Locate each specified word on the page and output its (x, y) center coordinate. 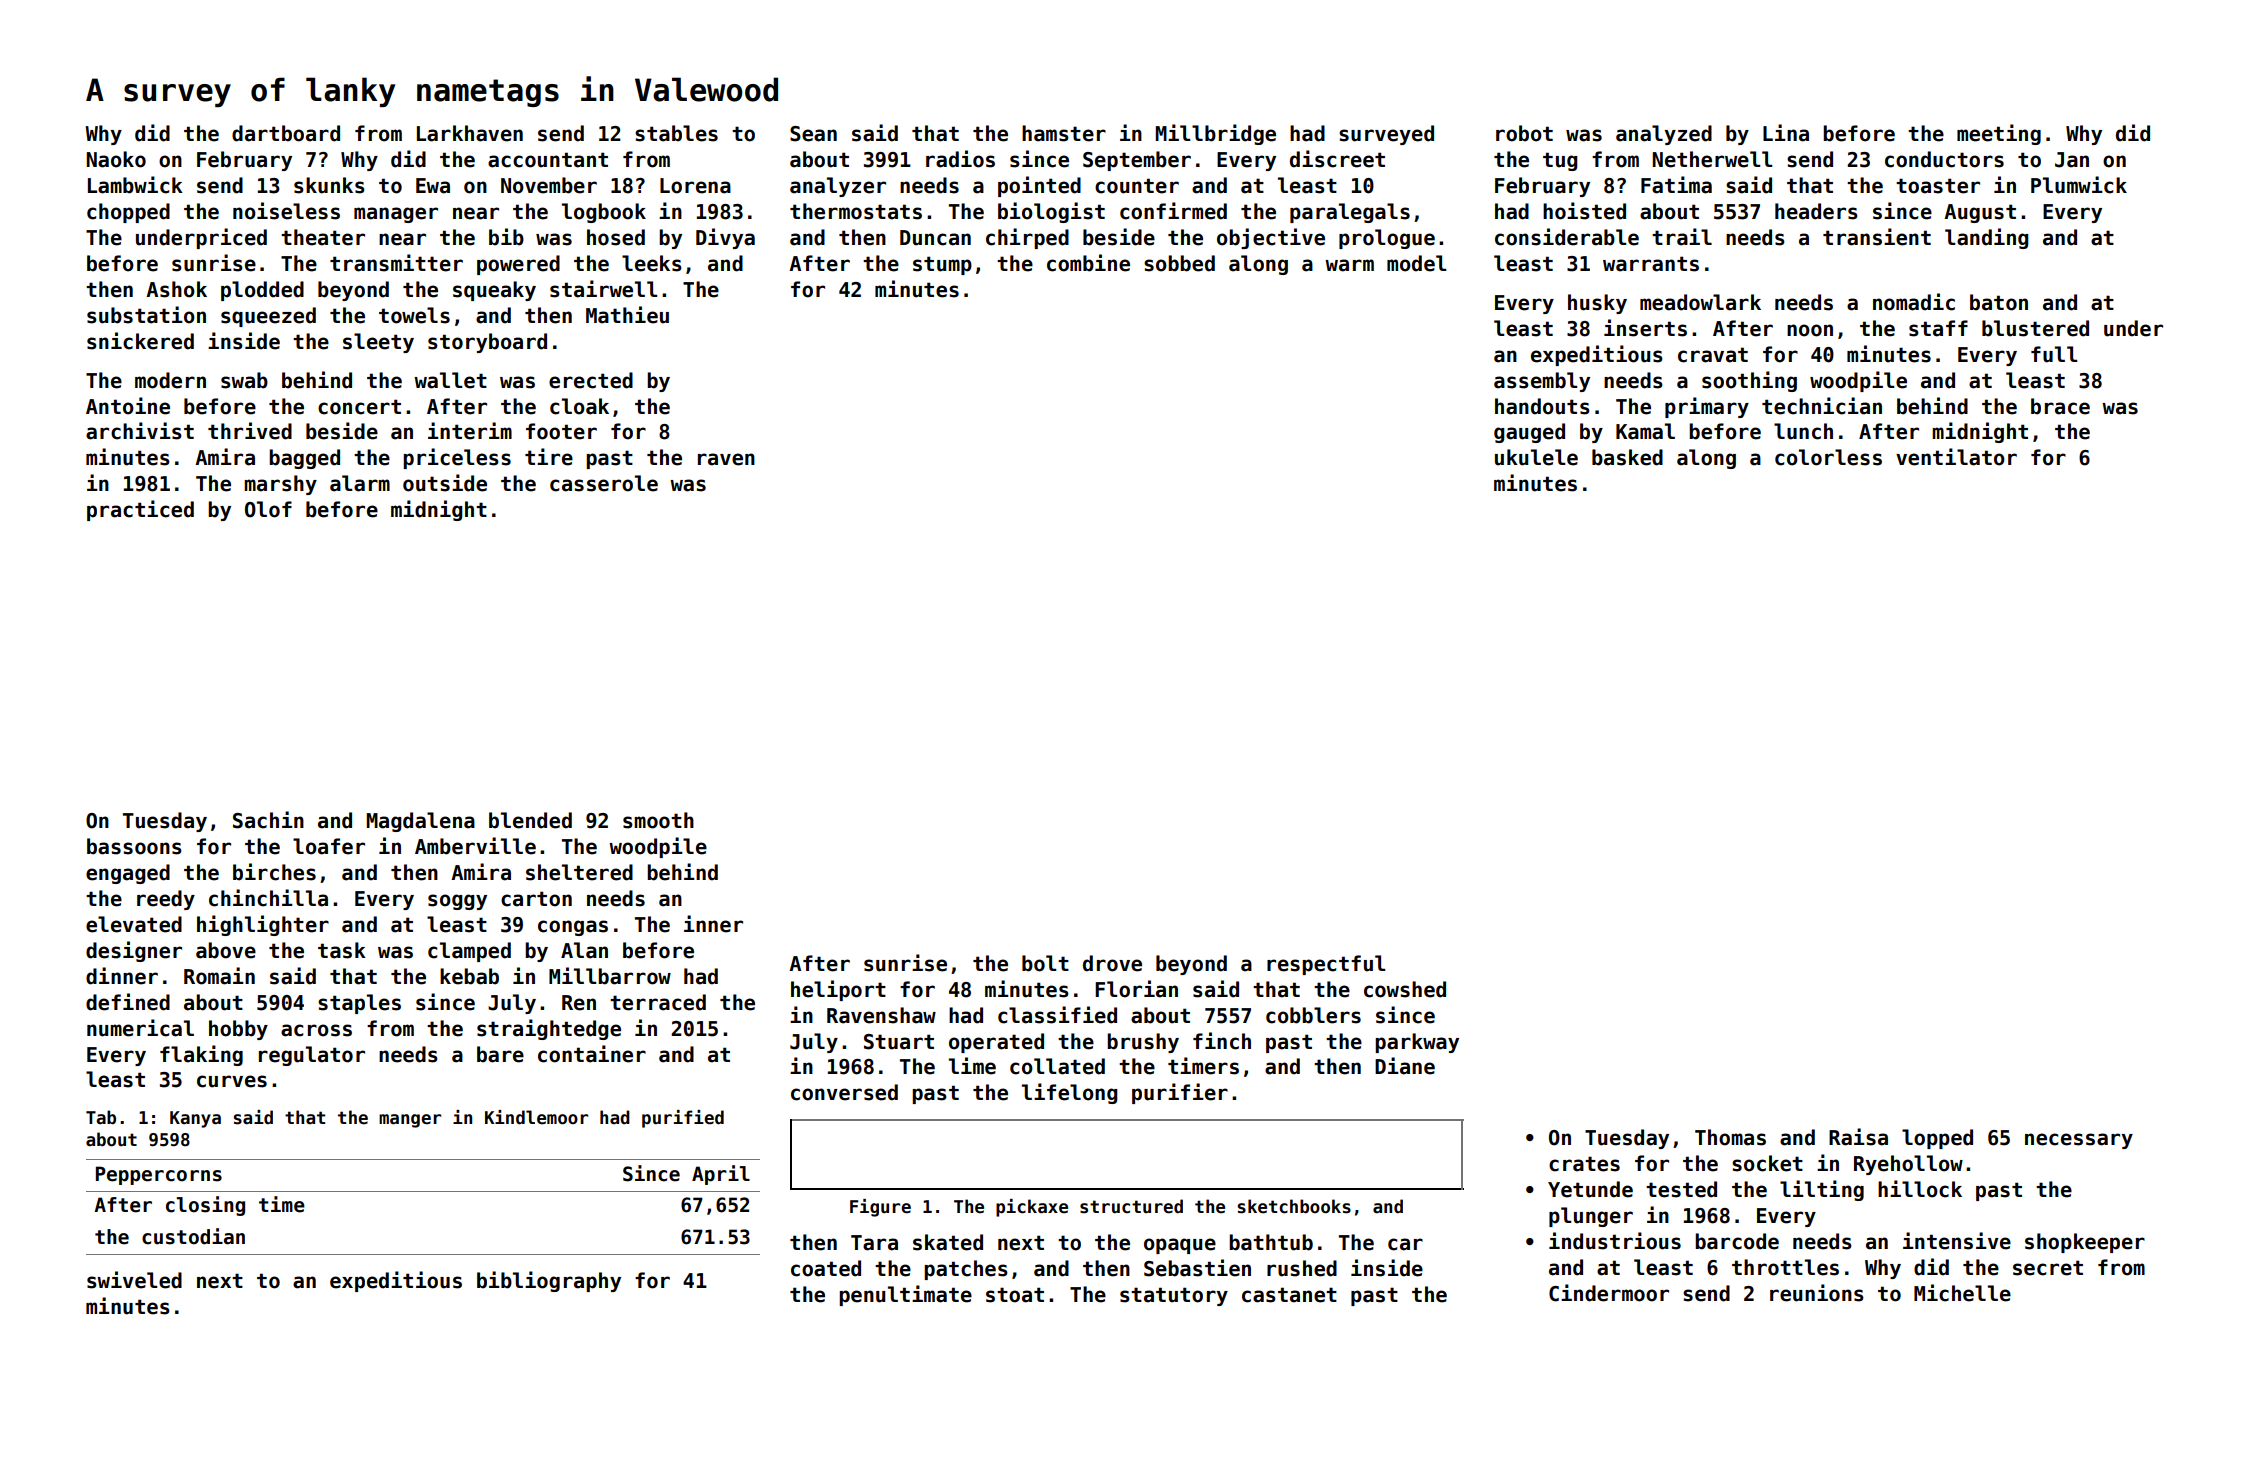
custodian (193, 1236)
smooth (658, 820)
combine (1088, 263)
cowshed (1405, 989)
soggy (457, 902)
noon (1810, 330)
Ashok (176, 289)
